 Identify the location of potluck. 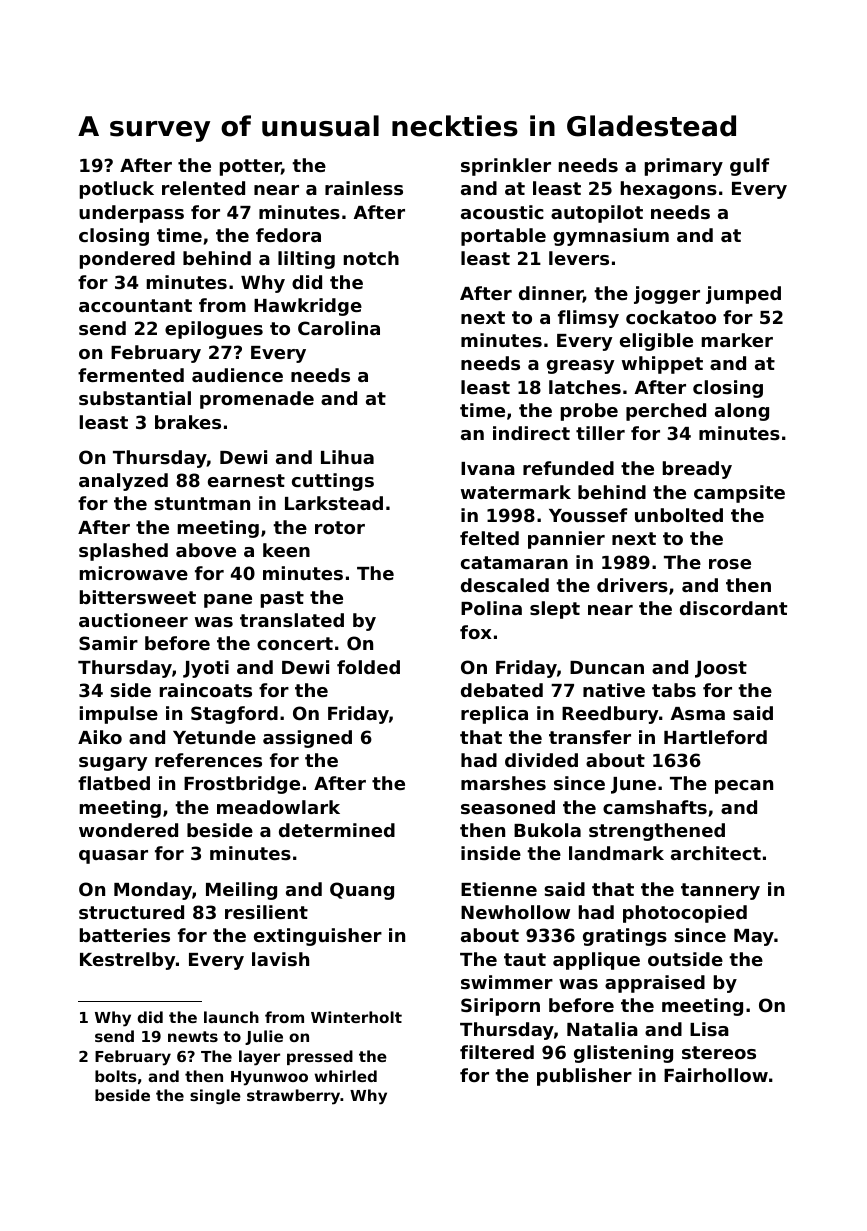
(117, 190).
